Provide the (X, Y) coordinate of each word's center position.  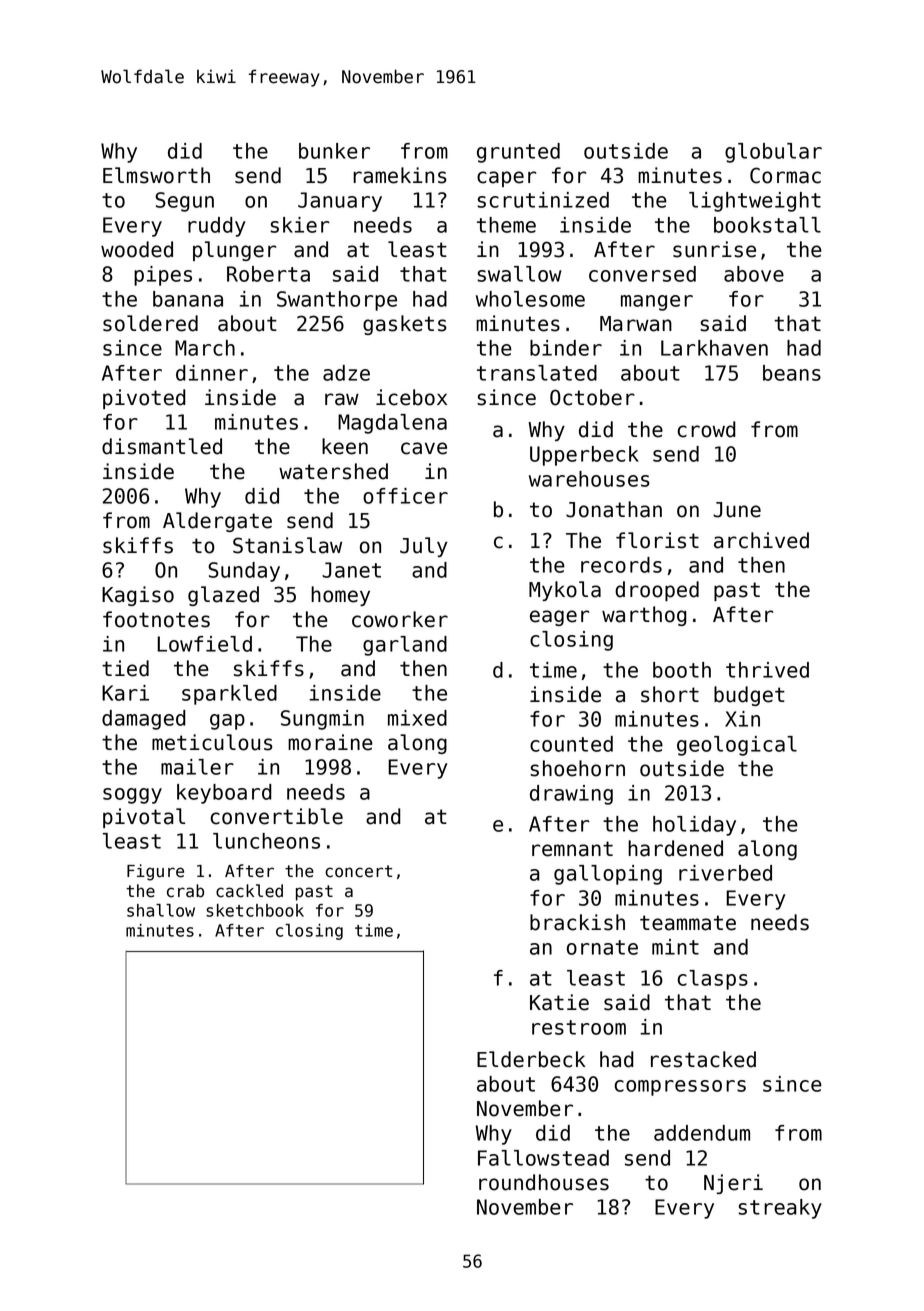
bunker (334, 151)
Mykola (565, 591)
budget (749, 696)
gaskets (405, 325)
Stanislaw (287, 545)
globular (773, 153)
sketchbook (255, 910)
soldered (150, 323)
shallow (161, 910)
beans (792, 373)
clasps (712, 980)
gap (227, 722)
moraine (330, 742)
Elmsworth (156, 175)
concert (358, 871)
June (737, 510)
